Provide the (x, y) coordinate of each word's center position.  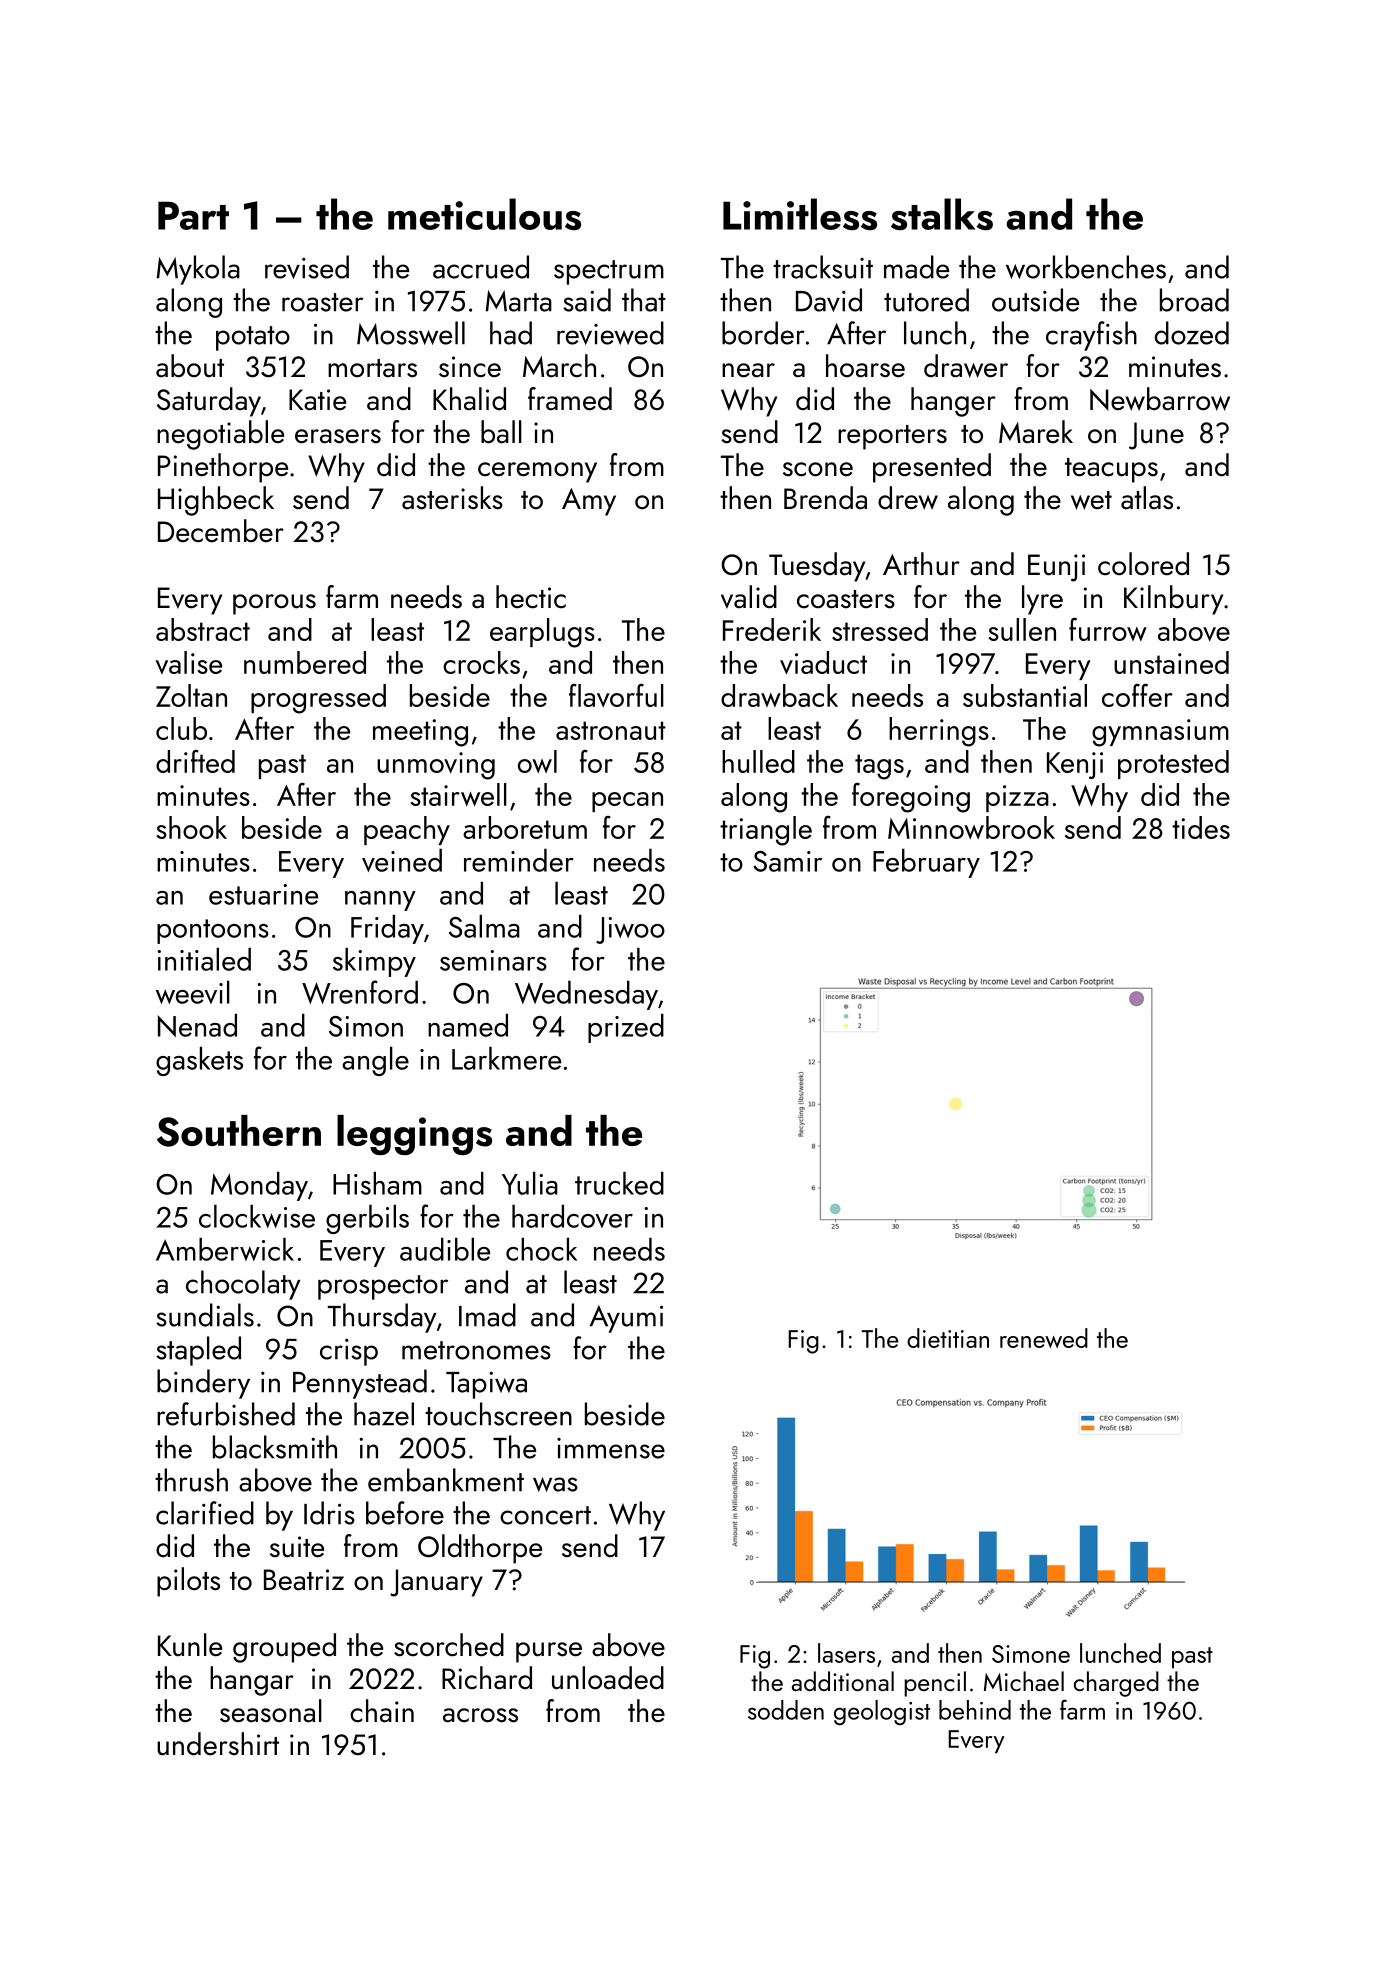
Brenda (825, 498)
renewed (1044, 1338)
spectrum (609, 272)
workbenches (1086, 267)
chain (382, 1711)
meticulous (484, 214)
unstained (1171, 662)
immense (611, 1448)
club (181, 728)
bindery (203, 1384)
